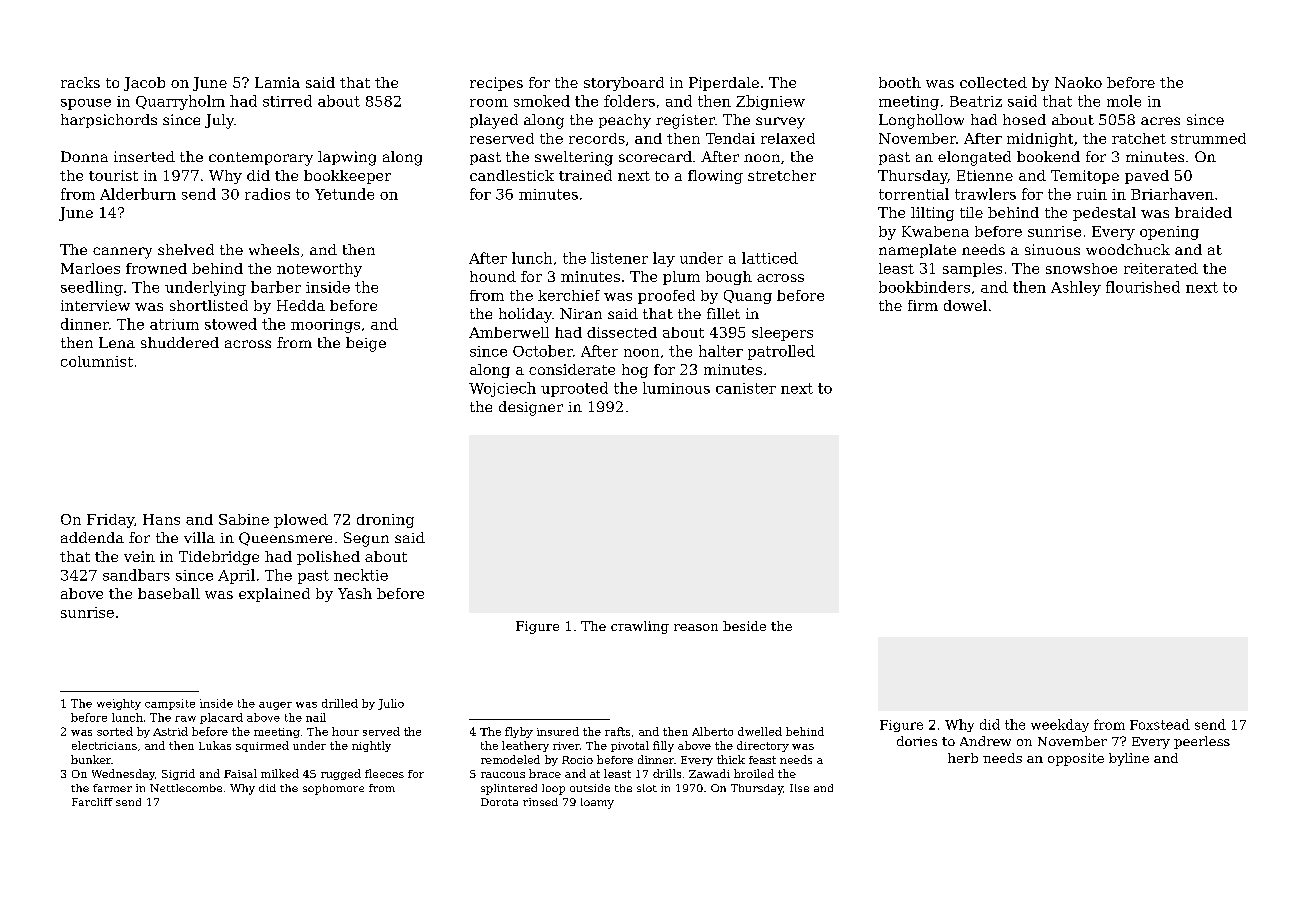  Describe the element at coordinates (624, 84) in the screenshot. I see `storyboard` at that location.
